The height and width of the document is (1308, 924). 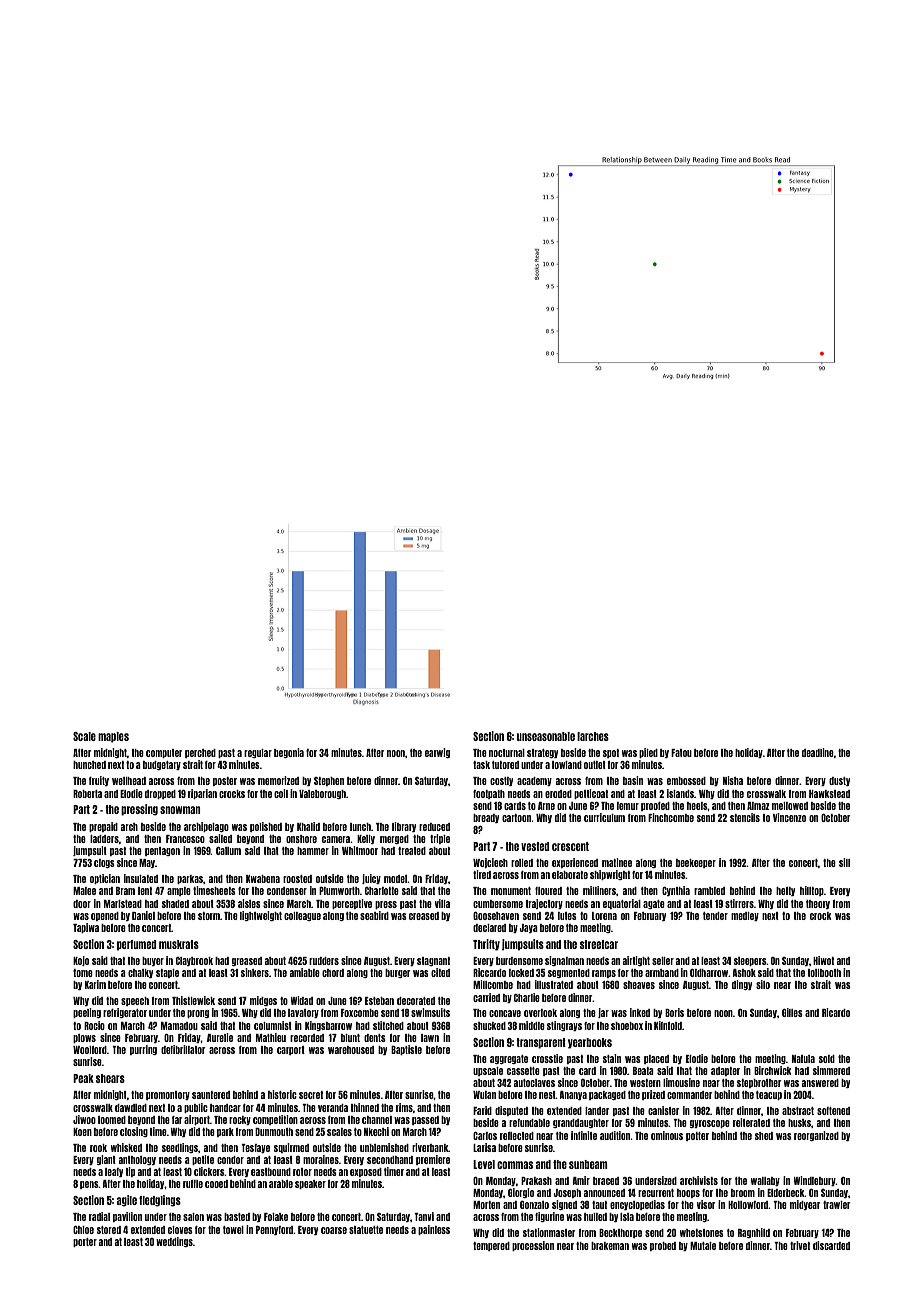 What do you see at coordinates (818, 752) in the document?
I see `deadline` at bounding box center [818, 752].
